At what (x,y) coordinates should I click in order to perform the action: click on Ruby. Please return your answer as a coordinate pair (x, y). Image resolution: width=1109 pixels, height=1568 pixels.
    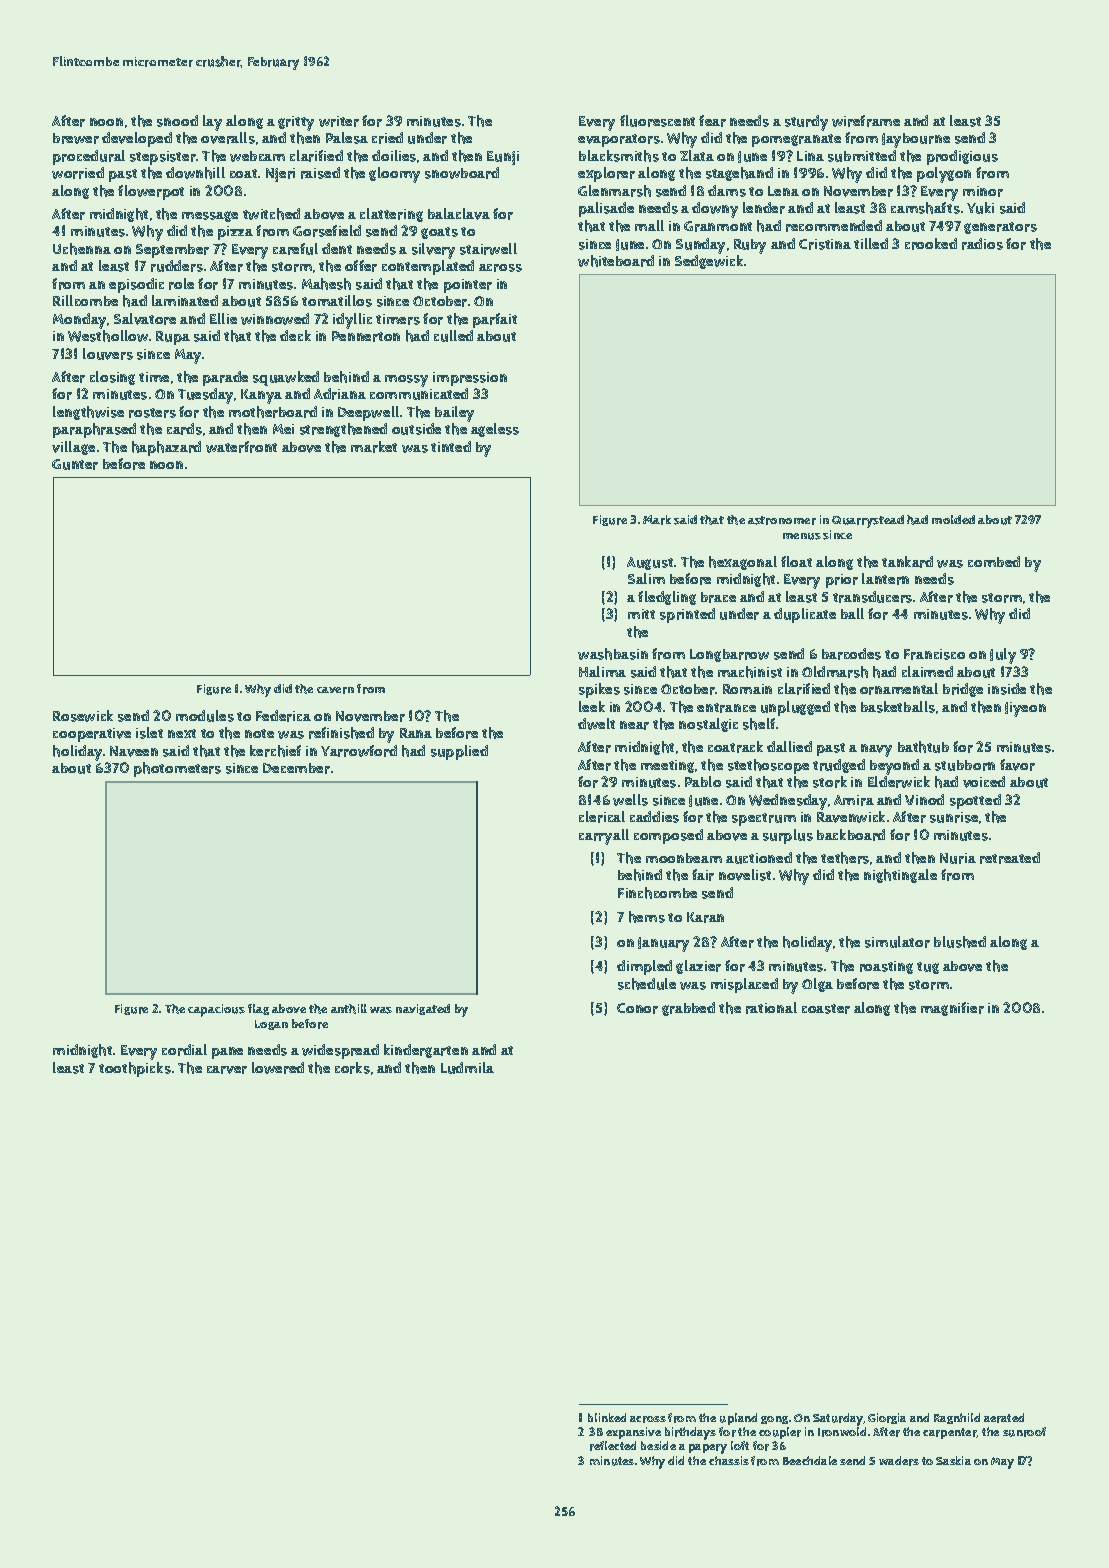
    Looking at the image, I should click on (750, 246).
